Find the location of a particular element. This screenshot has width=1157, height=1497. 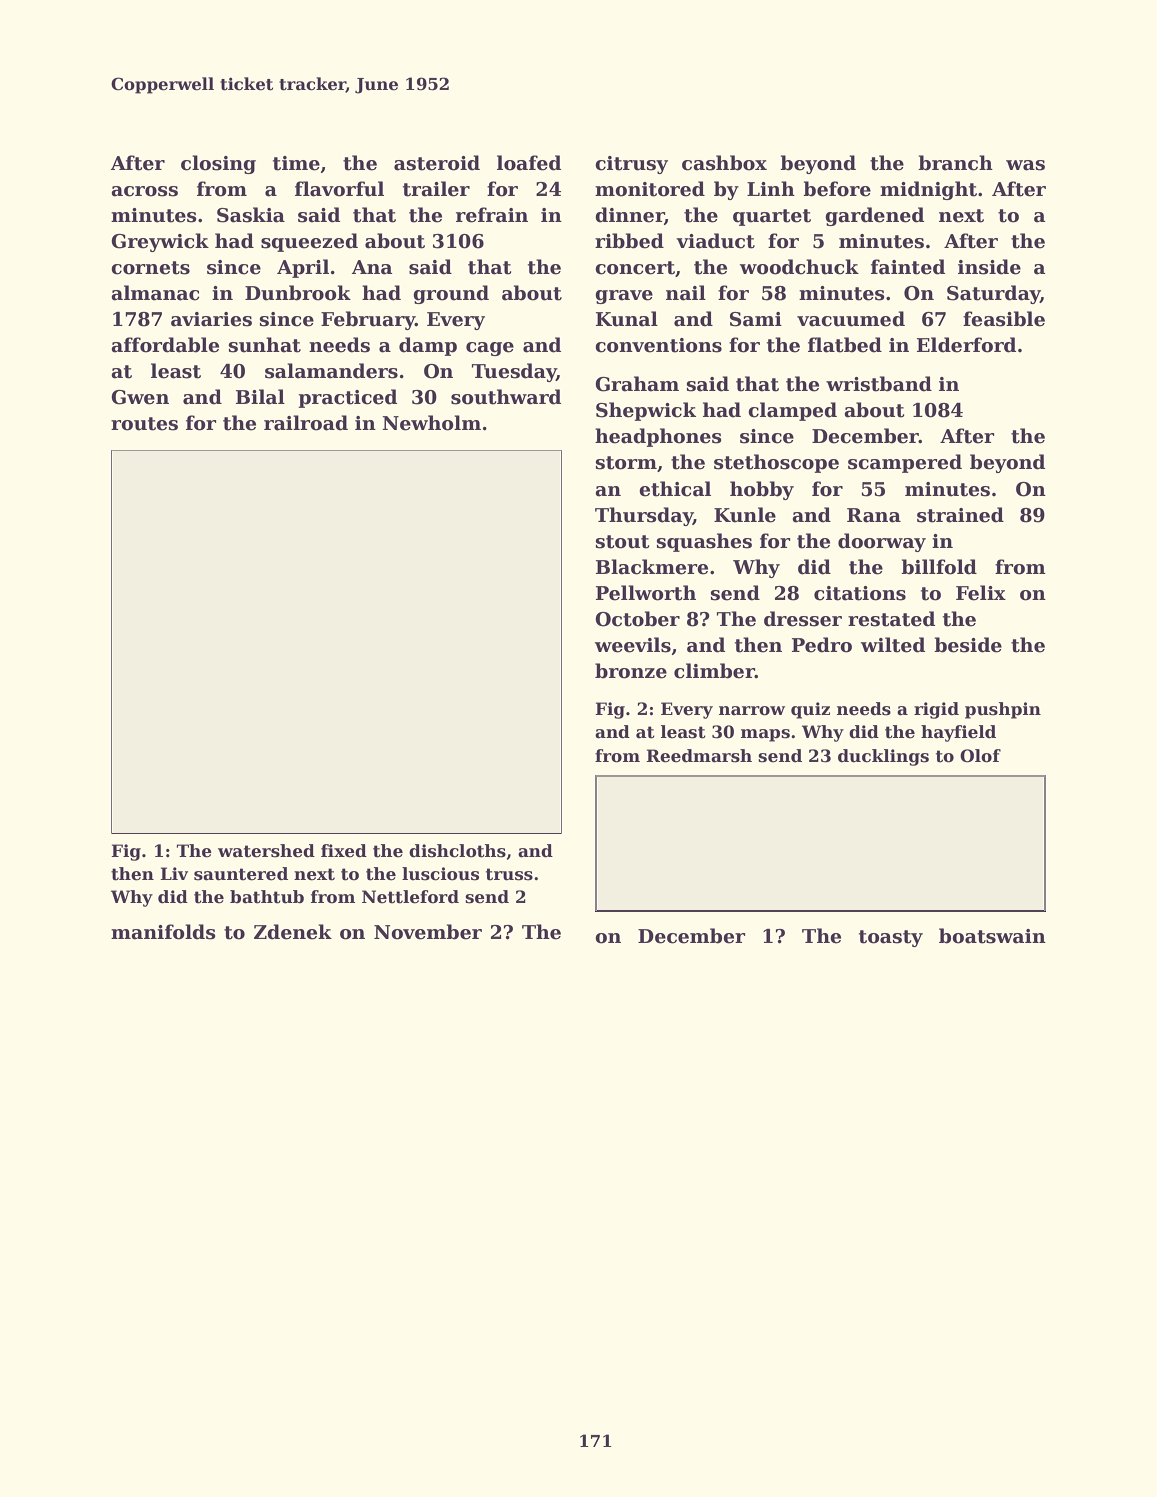

wilted is located at coordinates (893, 645).
